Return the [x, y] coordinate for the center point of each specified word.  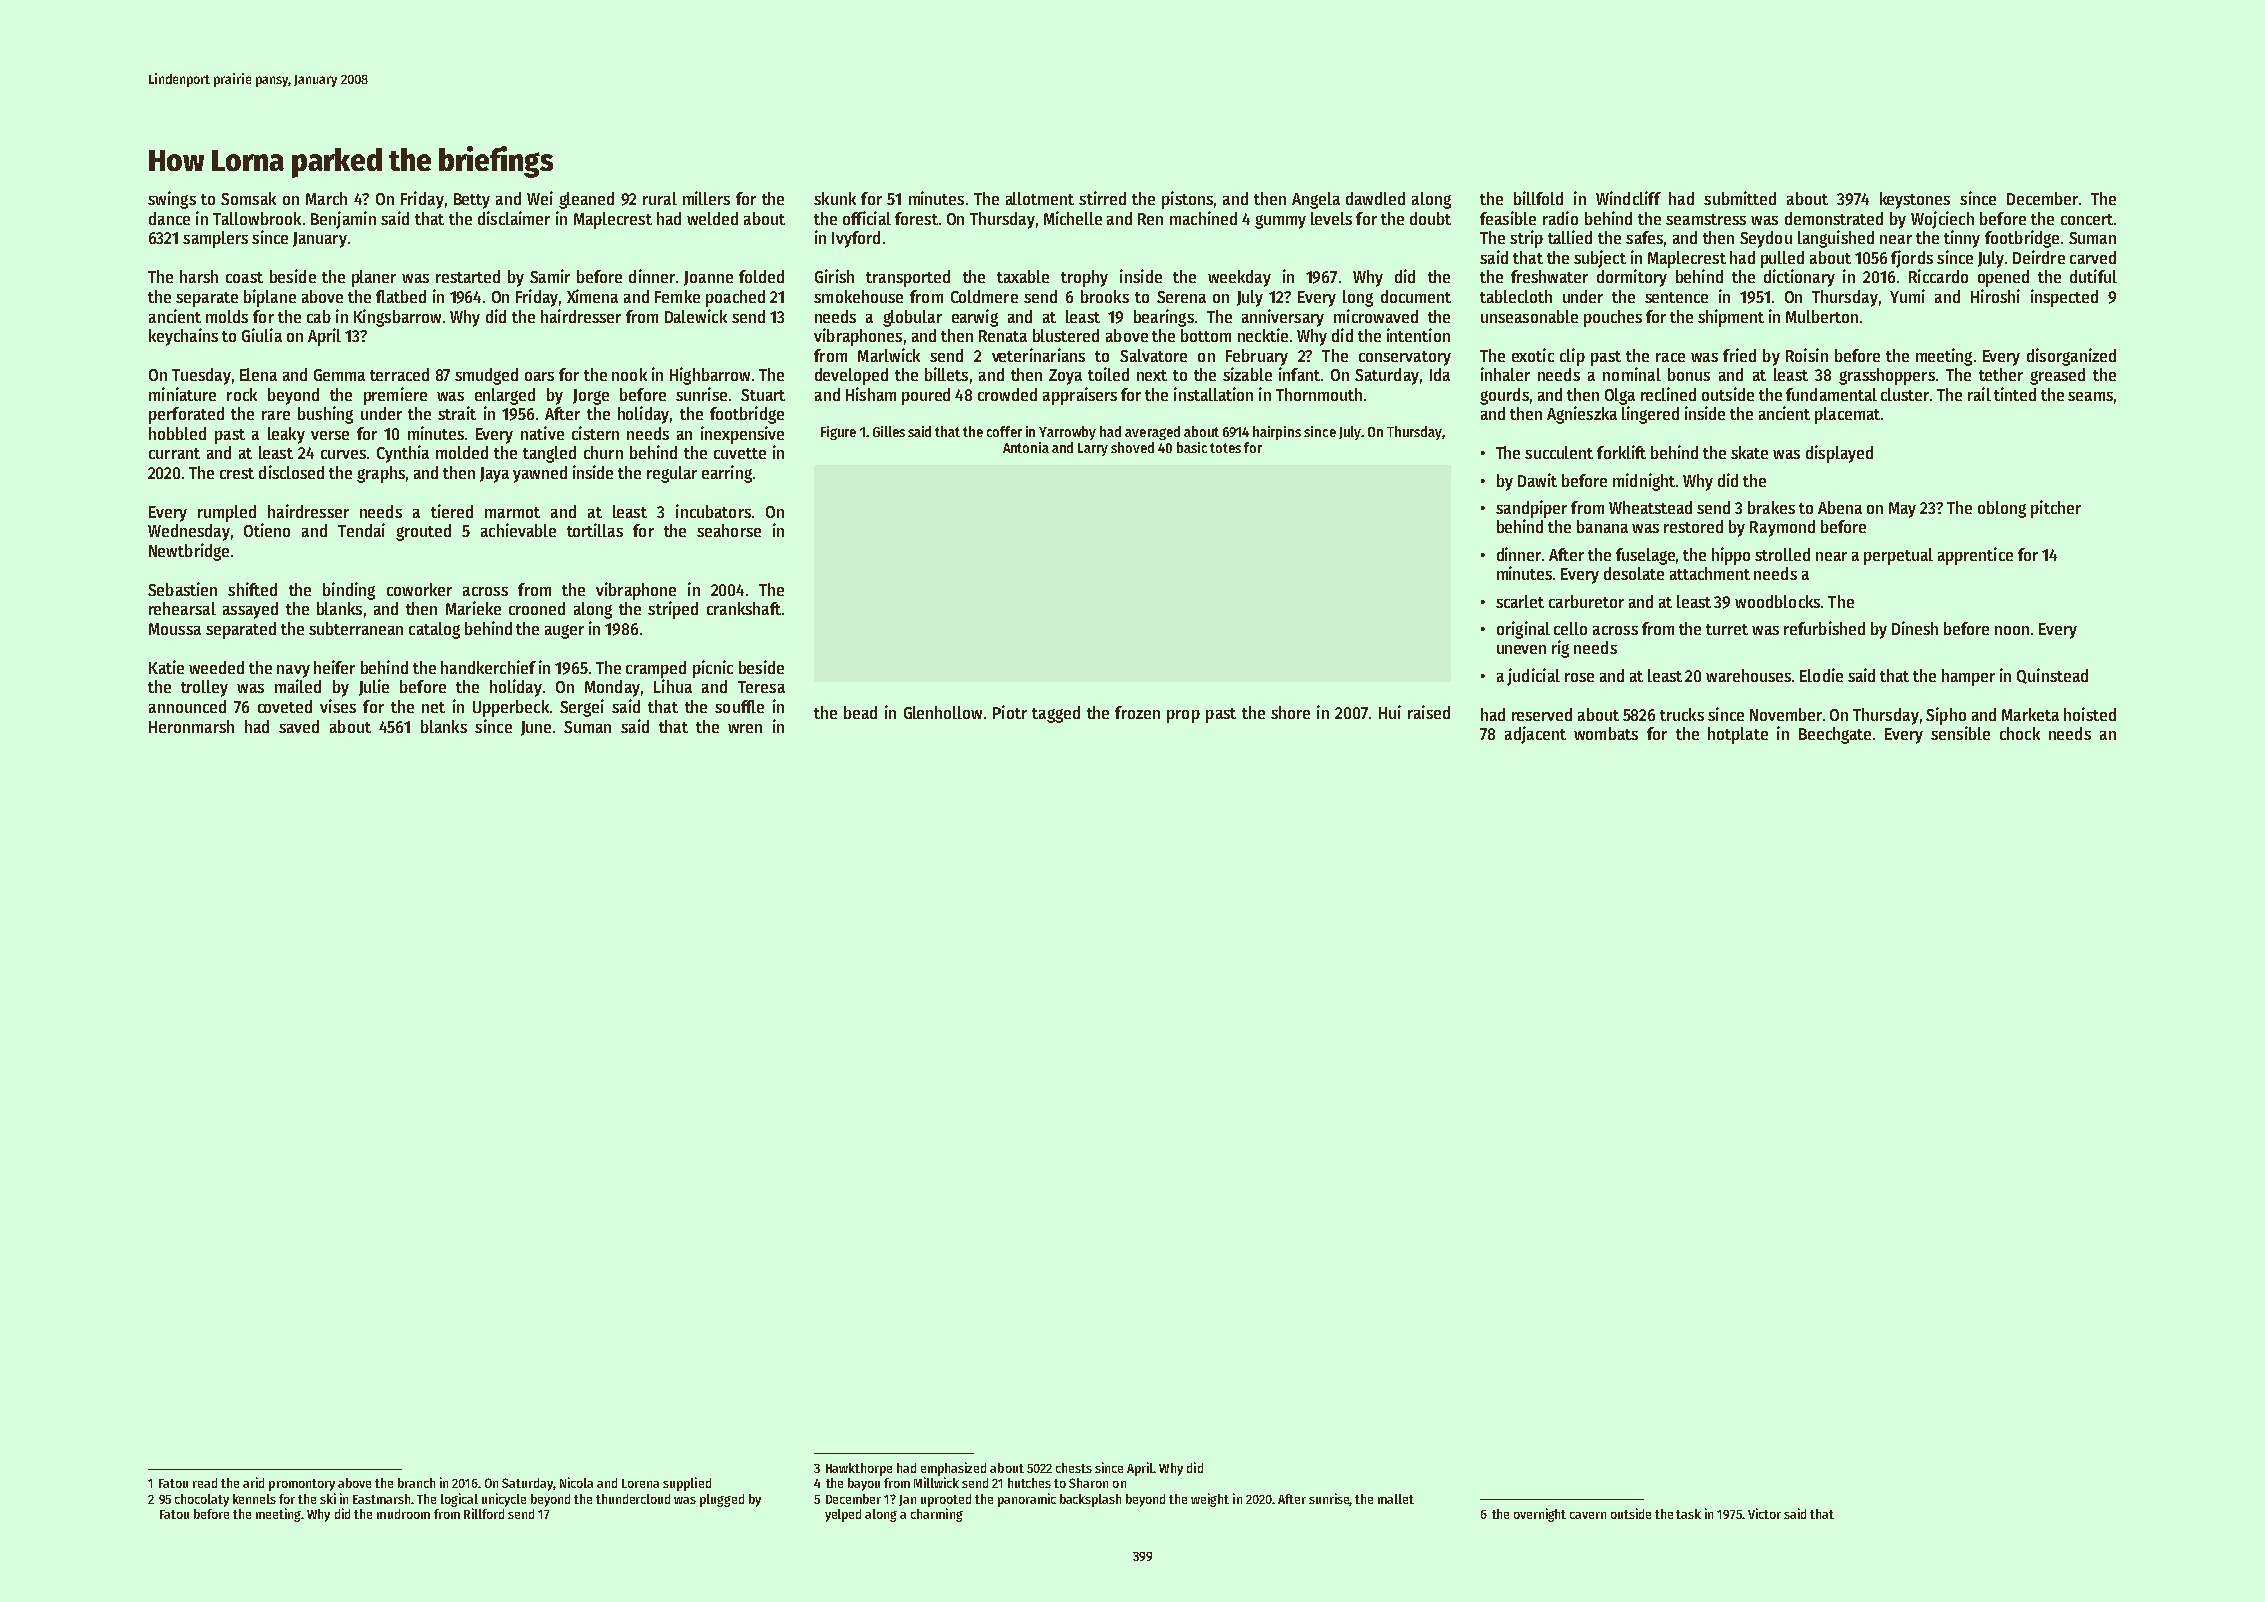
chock [2020, 733]
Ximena [592, 296]
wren [745, 728]
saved [299, 726]
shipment [1731, 318]
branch [416, 1483]
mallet [1396, 1499]
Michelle [1073, 218]
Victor [1764, 1513]
